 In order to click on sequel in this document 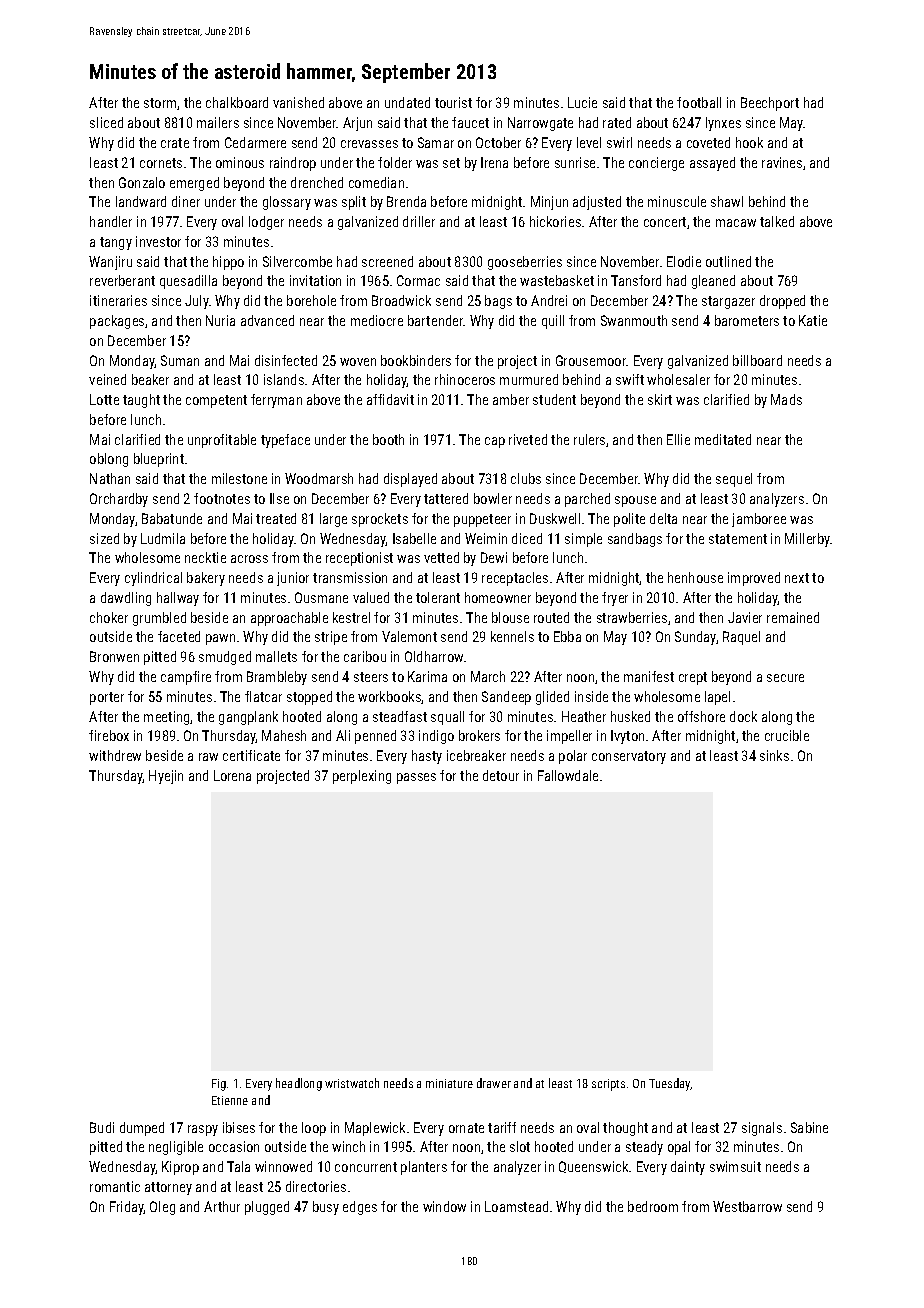, I will do `click(734, 480)`.
